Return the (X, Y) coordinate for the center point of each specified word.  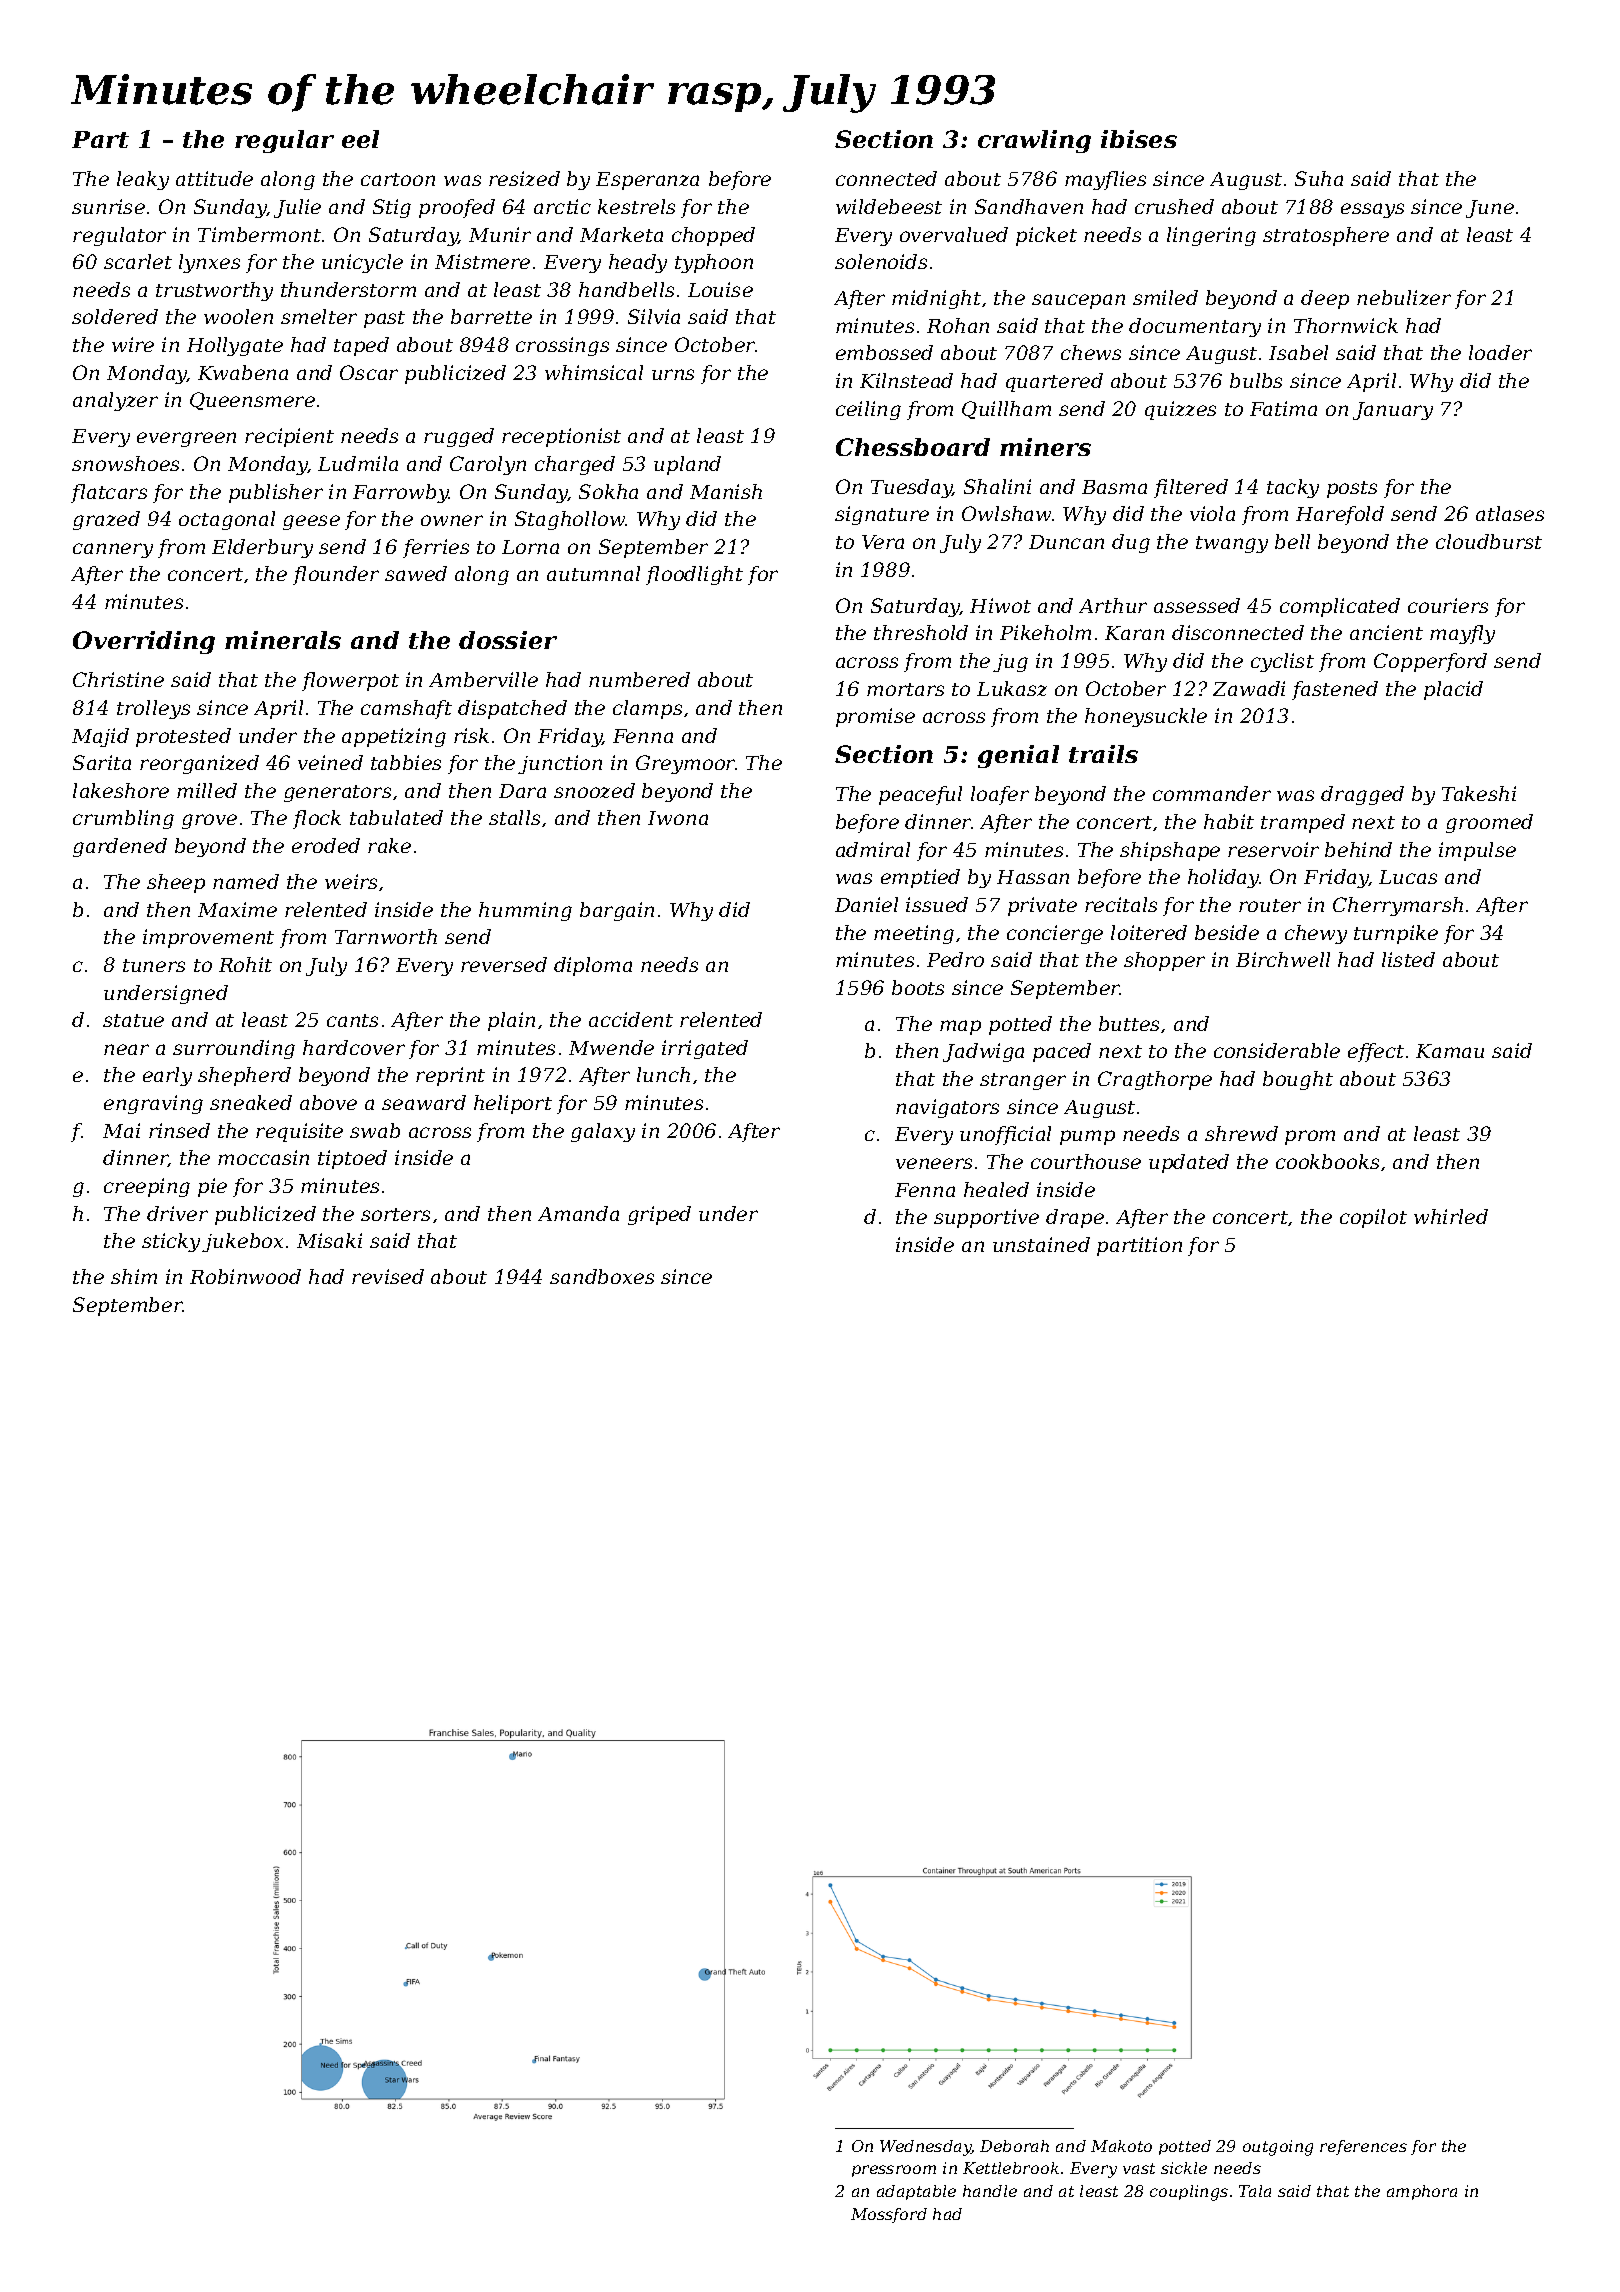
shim (134, 1276)
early (167, 1076)
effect (1376, 1052)
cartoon (398, 179)
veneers (934, 1163)
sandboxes (602, 1276)
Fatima (1283, 408)
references (1363, 2147)
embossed (884, 352)
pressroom (894, 2171)
